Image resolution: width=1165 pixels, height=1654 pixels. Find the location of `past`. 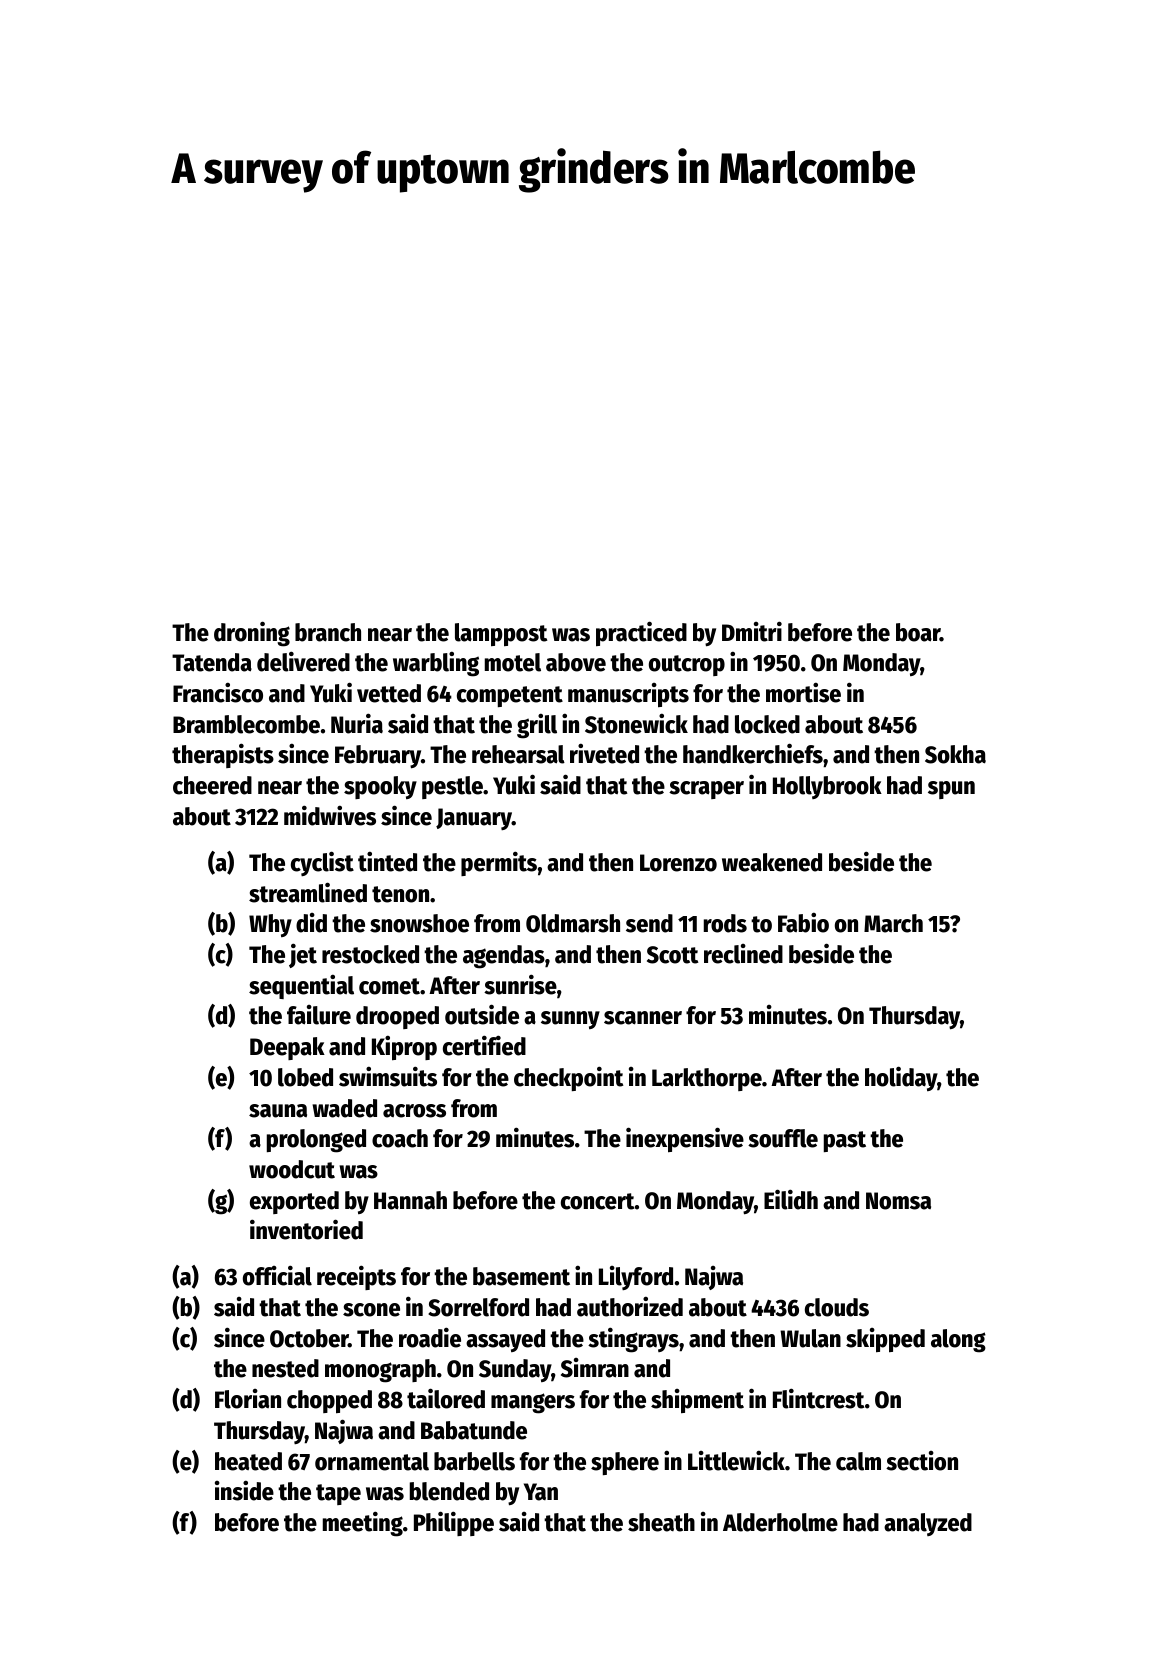

past is located at coordinates (845, 1141).
